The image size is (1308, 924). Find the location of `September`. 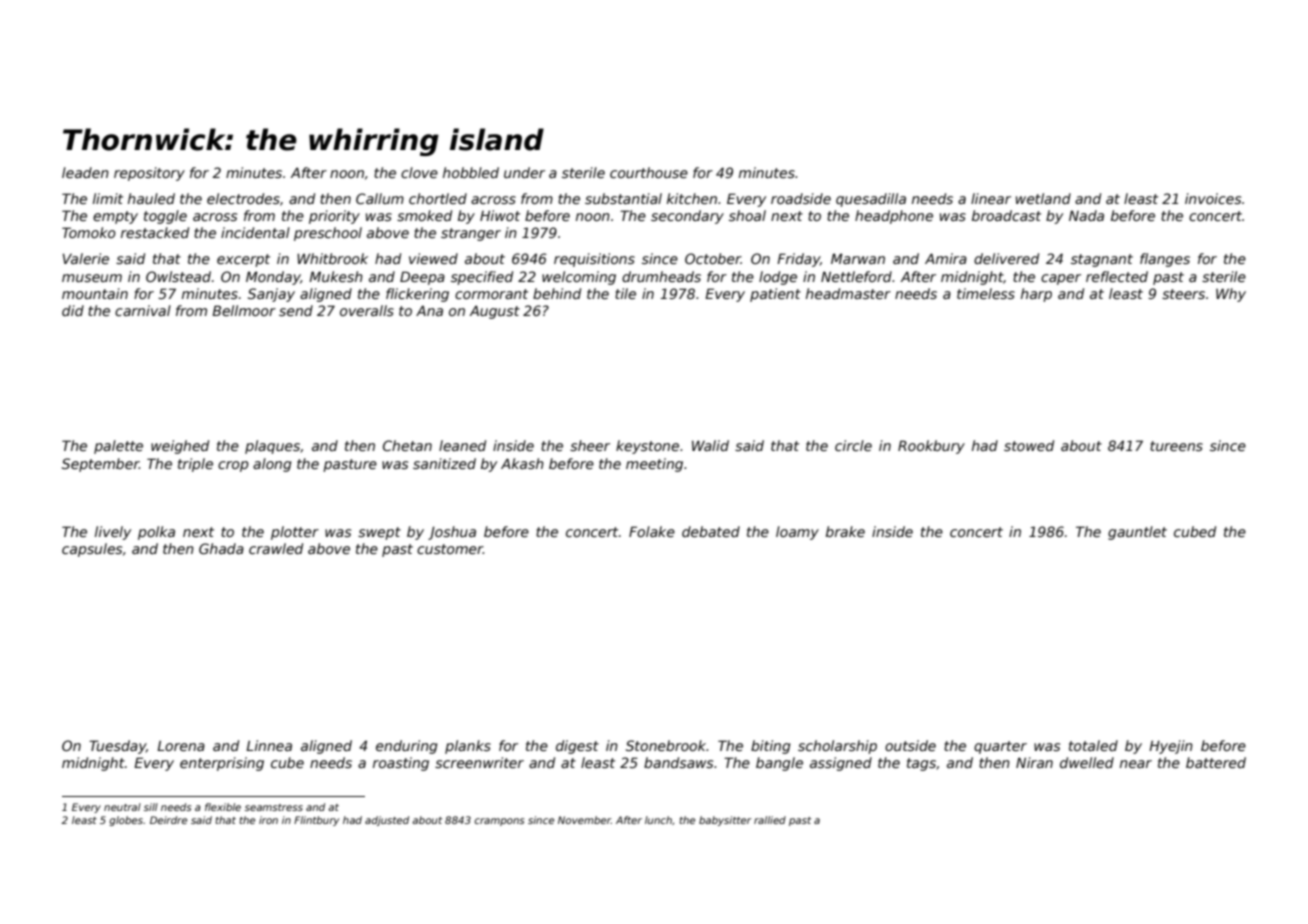

September is located at coordinates (100, 465).
